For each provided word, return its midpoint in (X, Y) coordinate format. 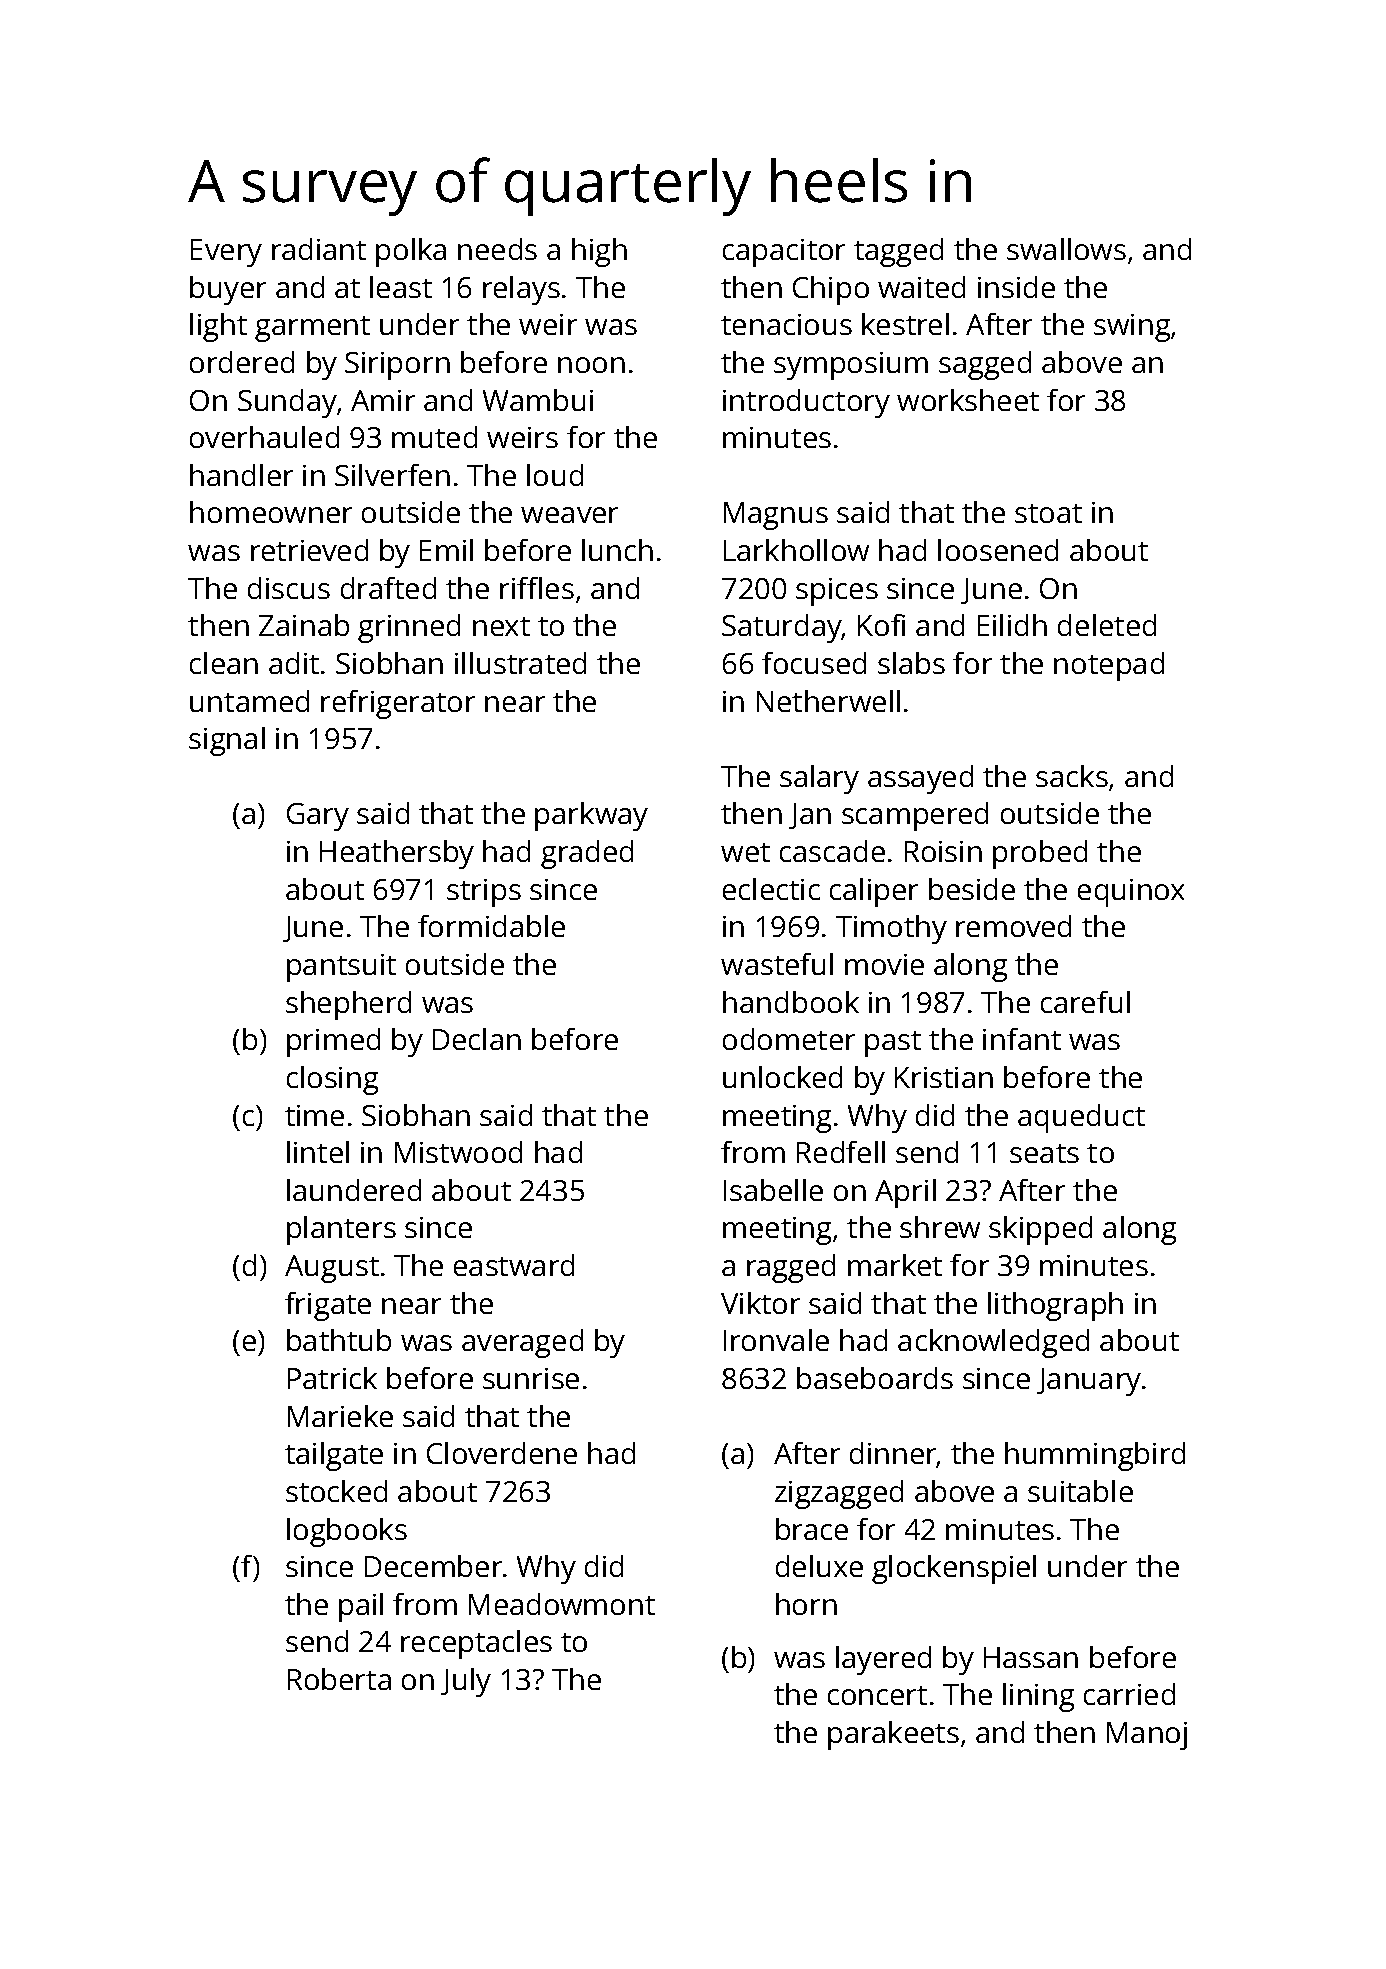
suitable (1080, 1491)
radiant (319, 249)
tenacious (786, 324)
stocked (336, 1491)
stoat (1048, 513)
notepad (1109, 666)
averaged (522, 1343)
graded (587, 854)
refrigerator (398, 704)
